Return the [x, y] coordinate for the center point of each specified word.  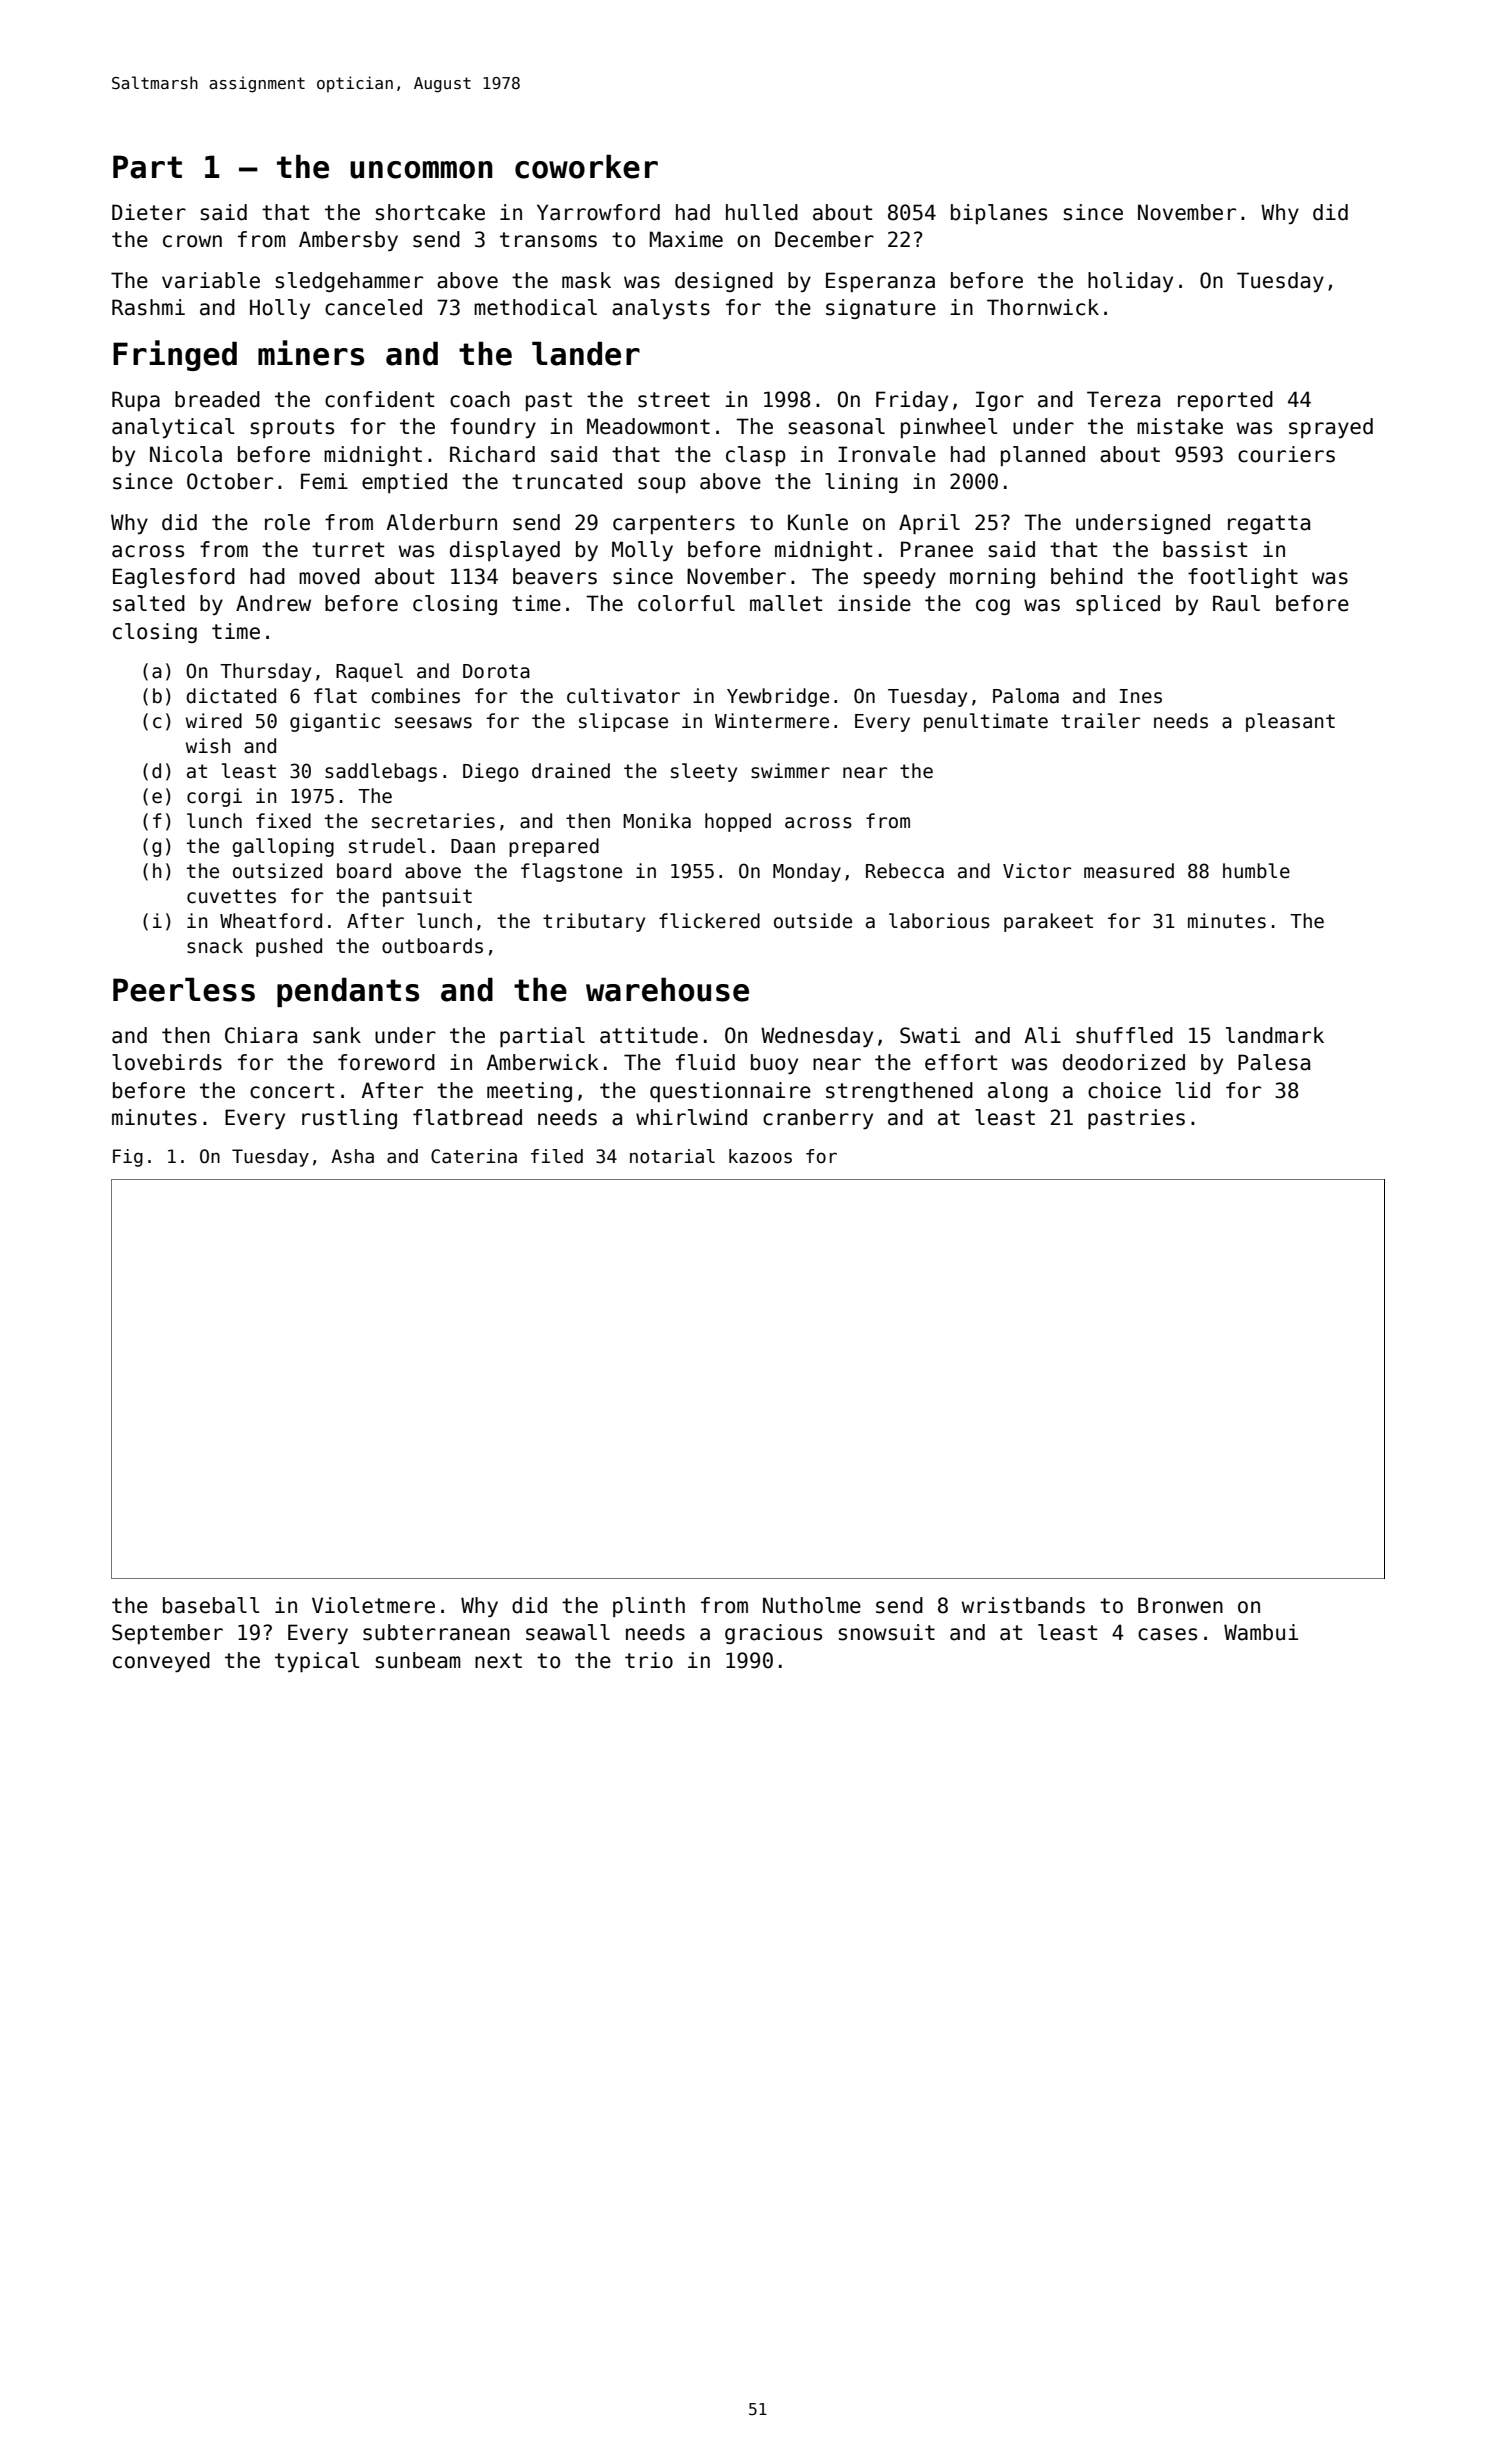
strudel [387, 846]
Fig [128, 1158]
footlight [1243, 578]
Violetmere [373, 1605]
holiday [1130, 282]
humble [1256, 871]
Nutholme [812, 1605]
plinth [649, 1607]
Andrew [273, 603]
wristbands [1023, 1605]
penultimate [986, 722]
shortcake [430, 212]
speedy [899, 578]
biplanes [999, 214]
